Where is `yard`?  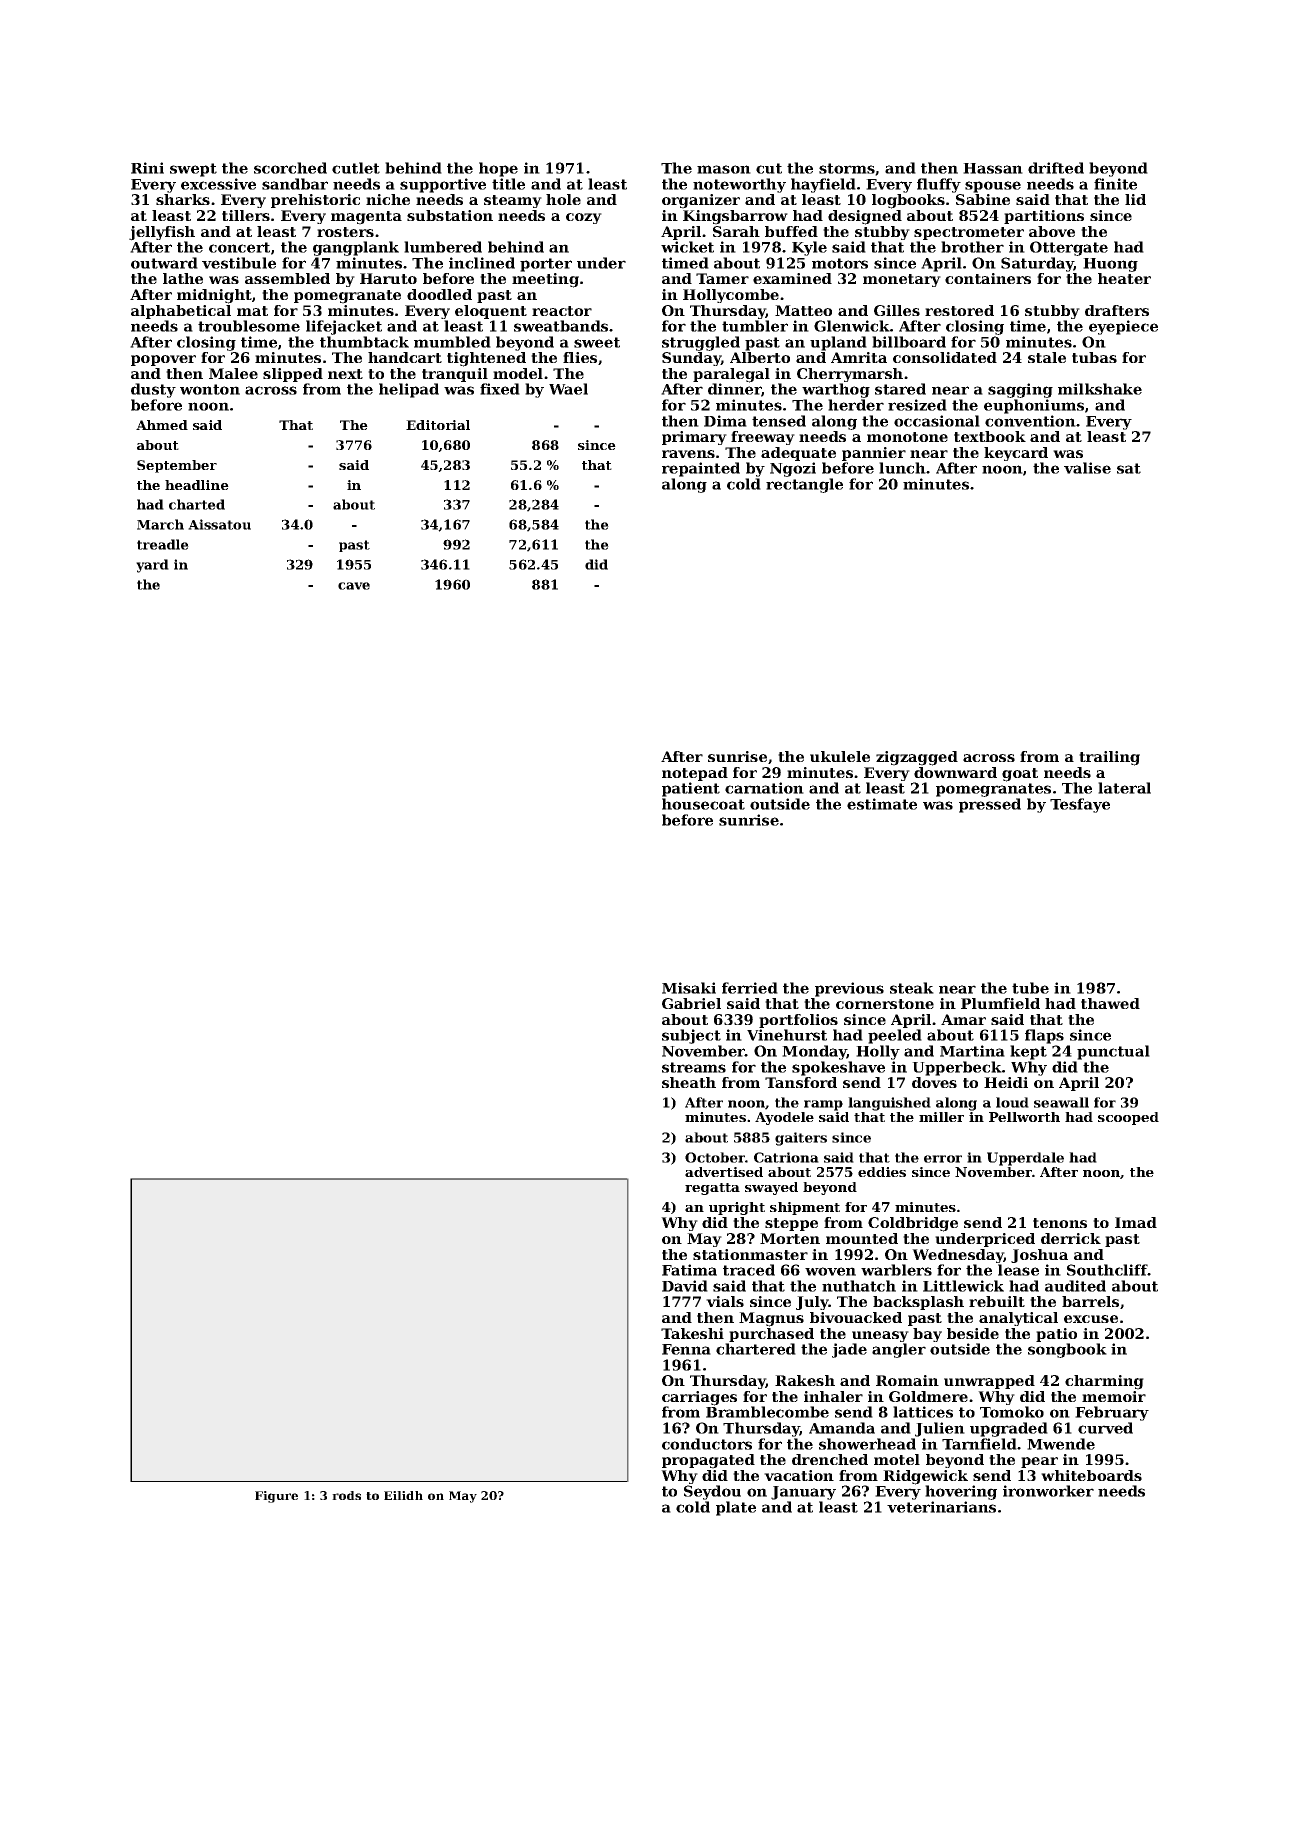
yard is located at coordinates (152, 566).
